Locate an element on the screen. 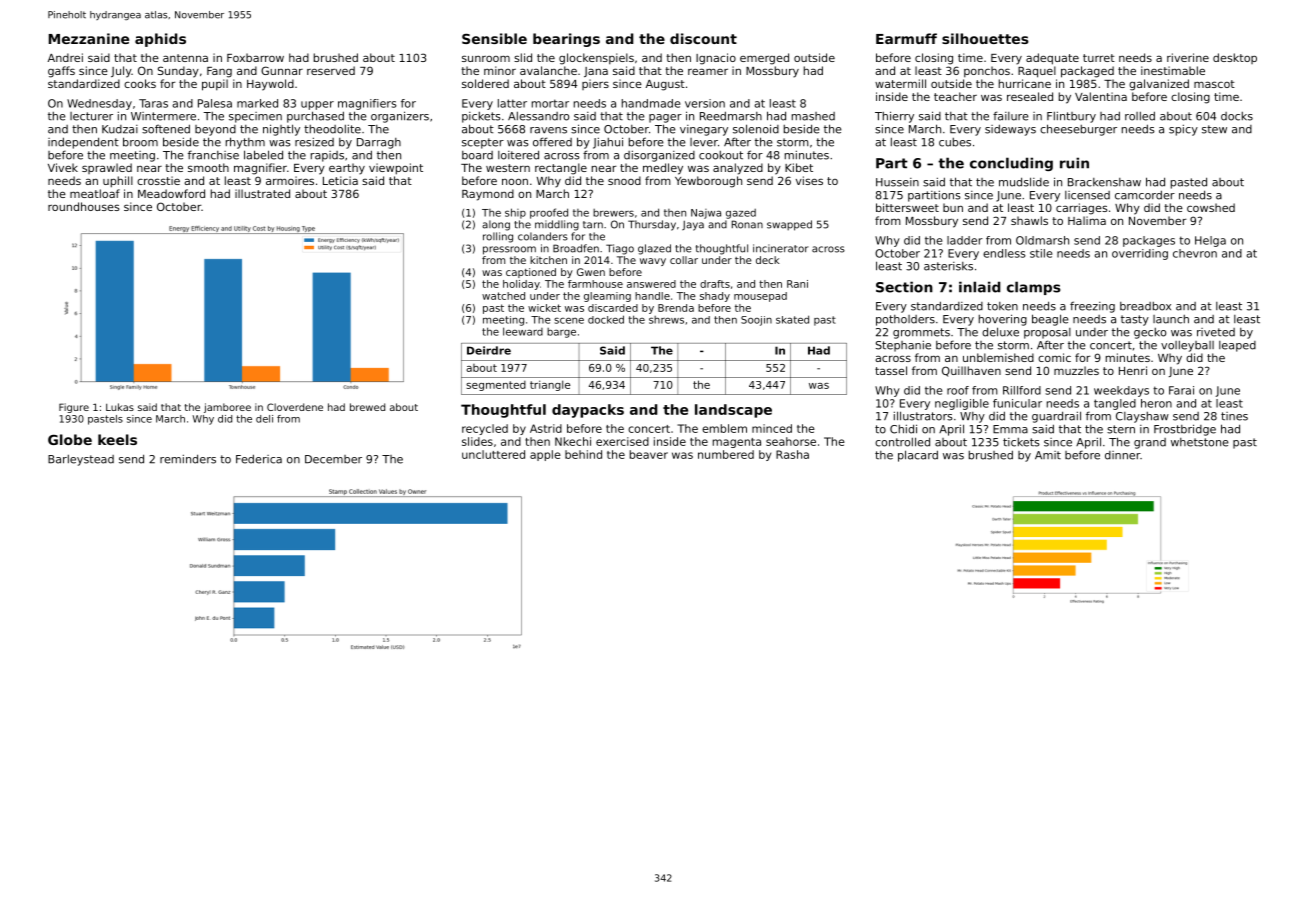 Image resolution: width=1308 pixels, height=924 pixels. ship is located at coordinates (515, 213).
